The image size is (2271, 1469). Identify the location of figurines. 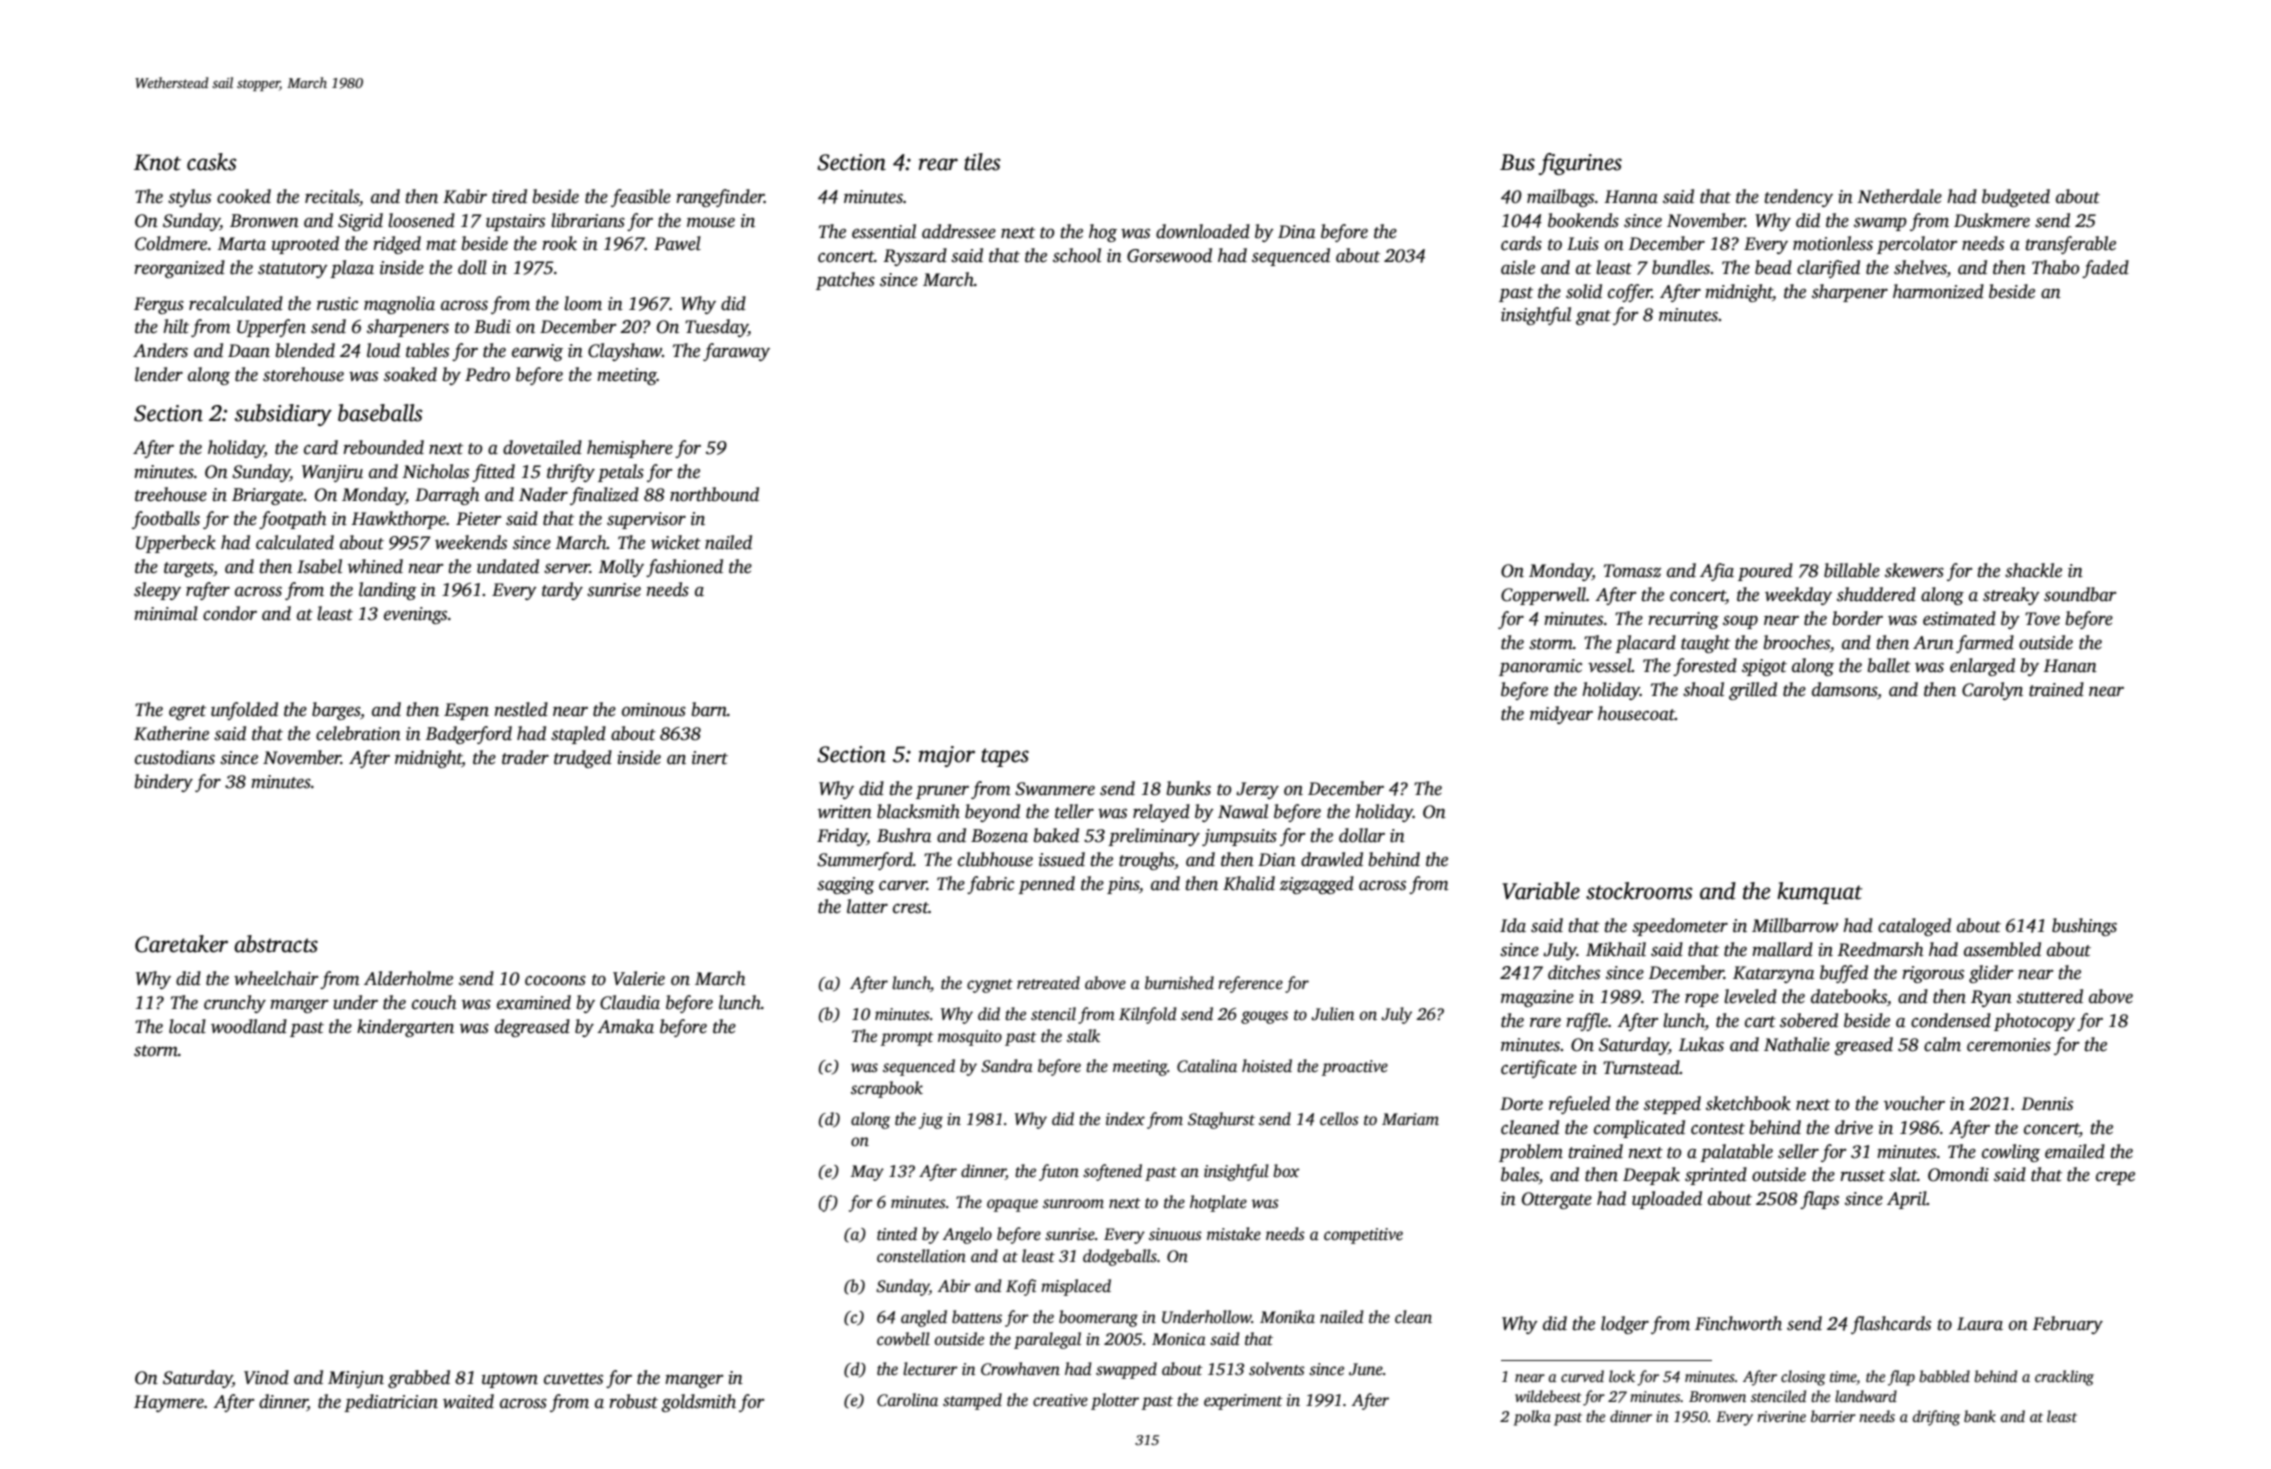
(1580, 164).
